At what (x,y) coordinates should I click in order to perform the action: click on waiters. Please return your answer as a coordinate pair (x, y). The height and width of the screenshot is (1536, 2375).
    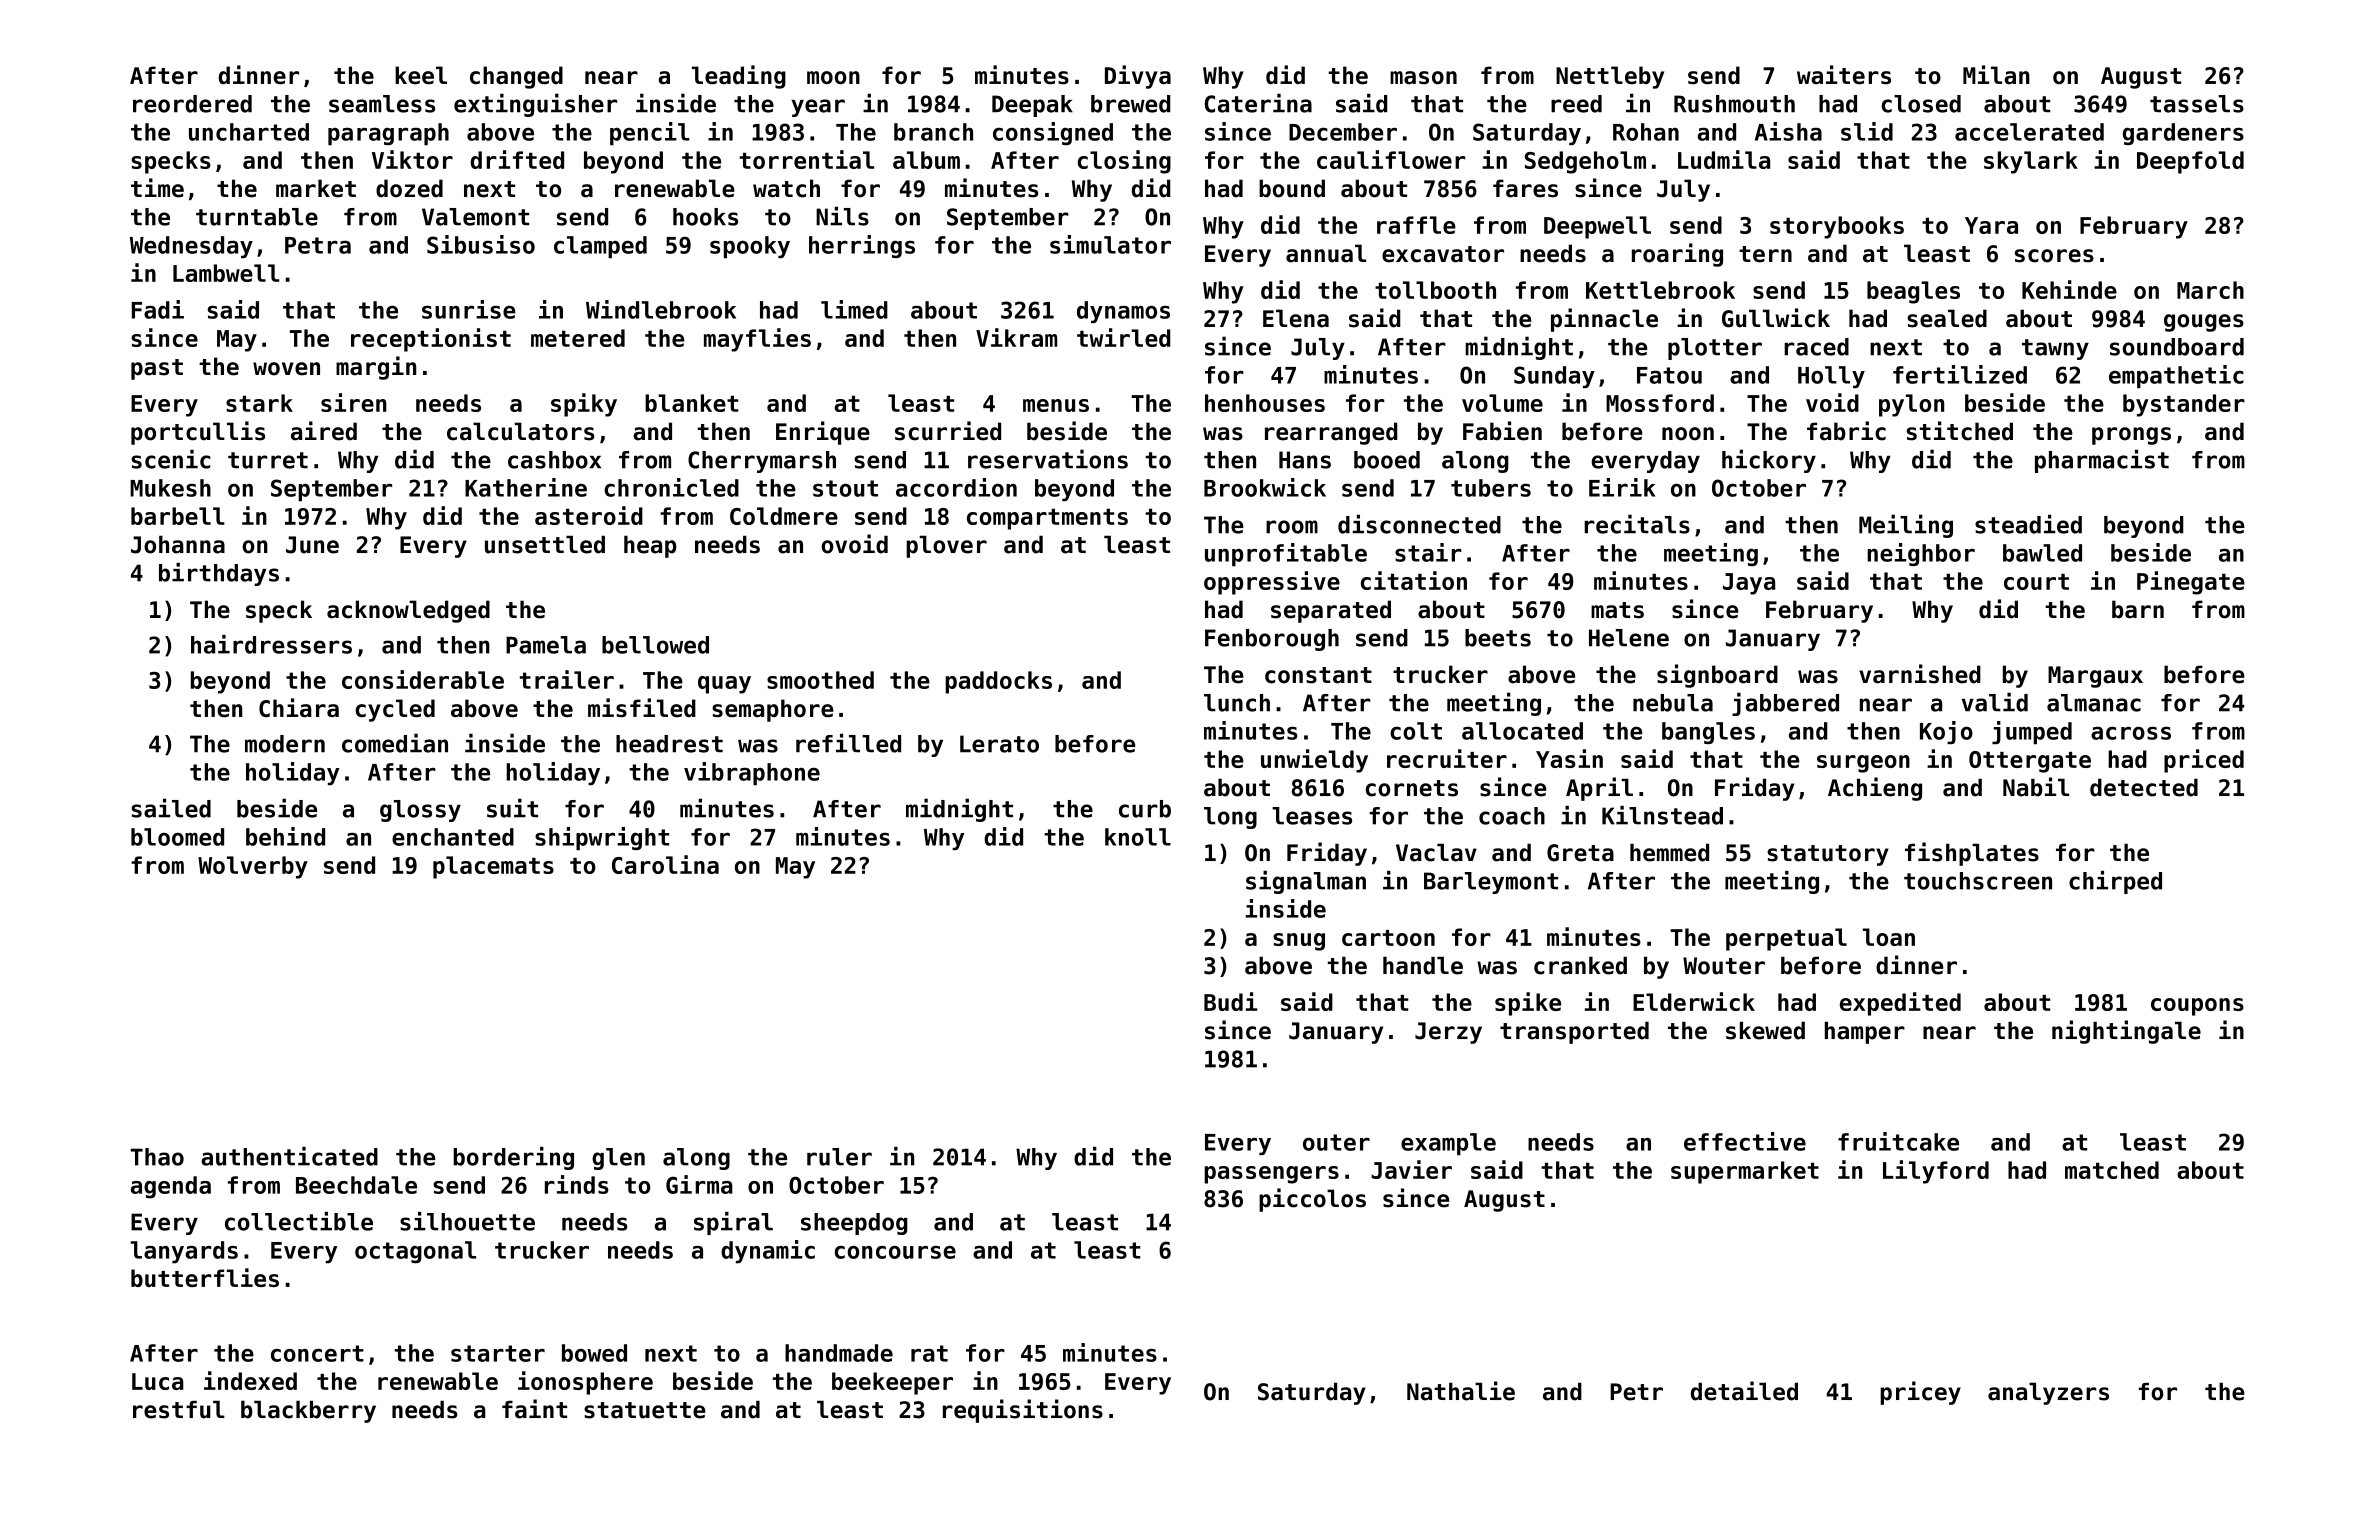
    Looking at the image, I should click on (1844, 74).
